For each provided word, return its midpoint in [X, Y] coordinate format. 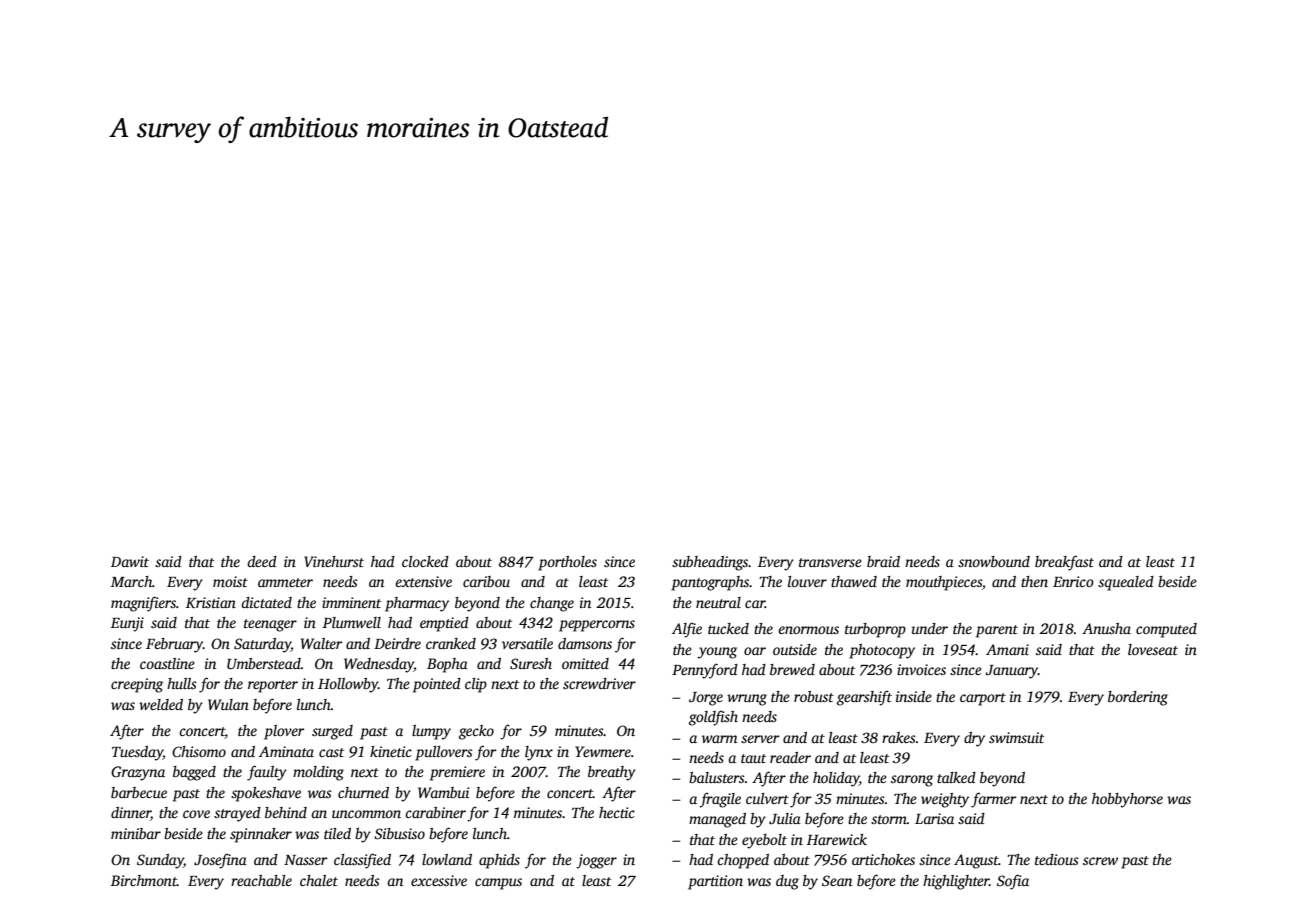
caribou [486, 581]
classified [362, 861]
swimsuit [1016, 737]
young [717, 653]
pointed [437, 685]
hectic [617, 812]
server [760, 739]
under [930, 628]
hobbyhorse [1127, 800]
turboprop [875, 630]
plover [284, 732]
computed [1166, 630]
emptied [444, 624]
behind [286, 812]
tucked [728, 628]
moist [230, 581]
